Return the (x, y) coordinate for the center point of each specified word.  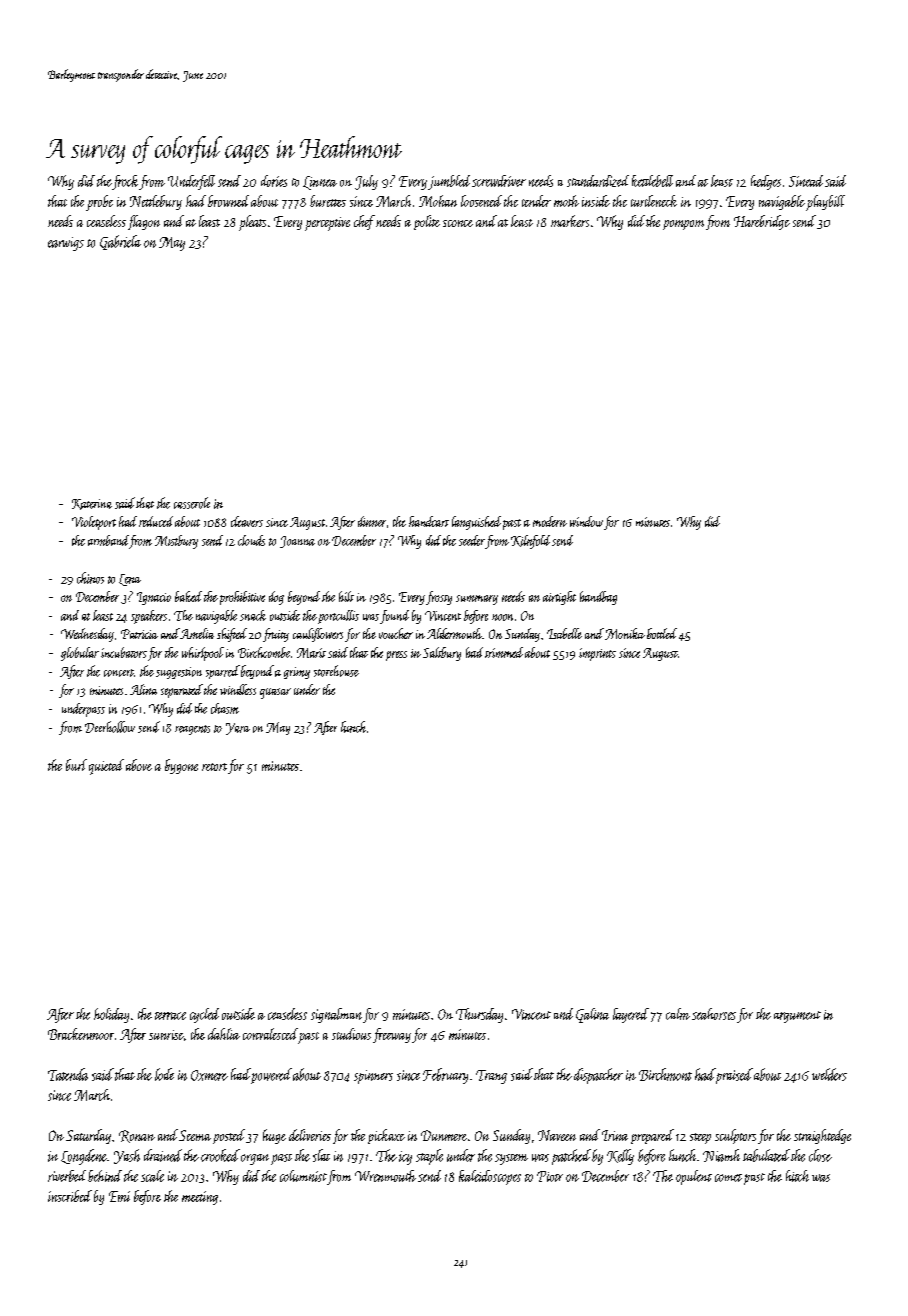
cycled (204, 1015)
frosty (439, 598)
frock (125, 182)
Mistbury (176, 542)
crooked (220, 1155)
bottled (662, 633)
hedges (766, 182)
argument (797, 1017)
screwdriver (499, 181)
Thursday (479, 1015)
